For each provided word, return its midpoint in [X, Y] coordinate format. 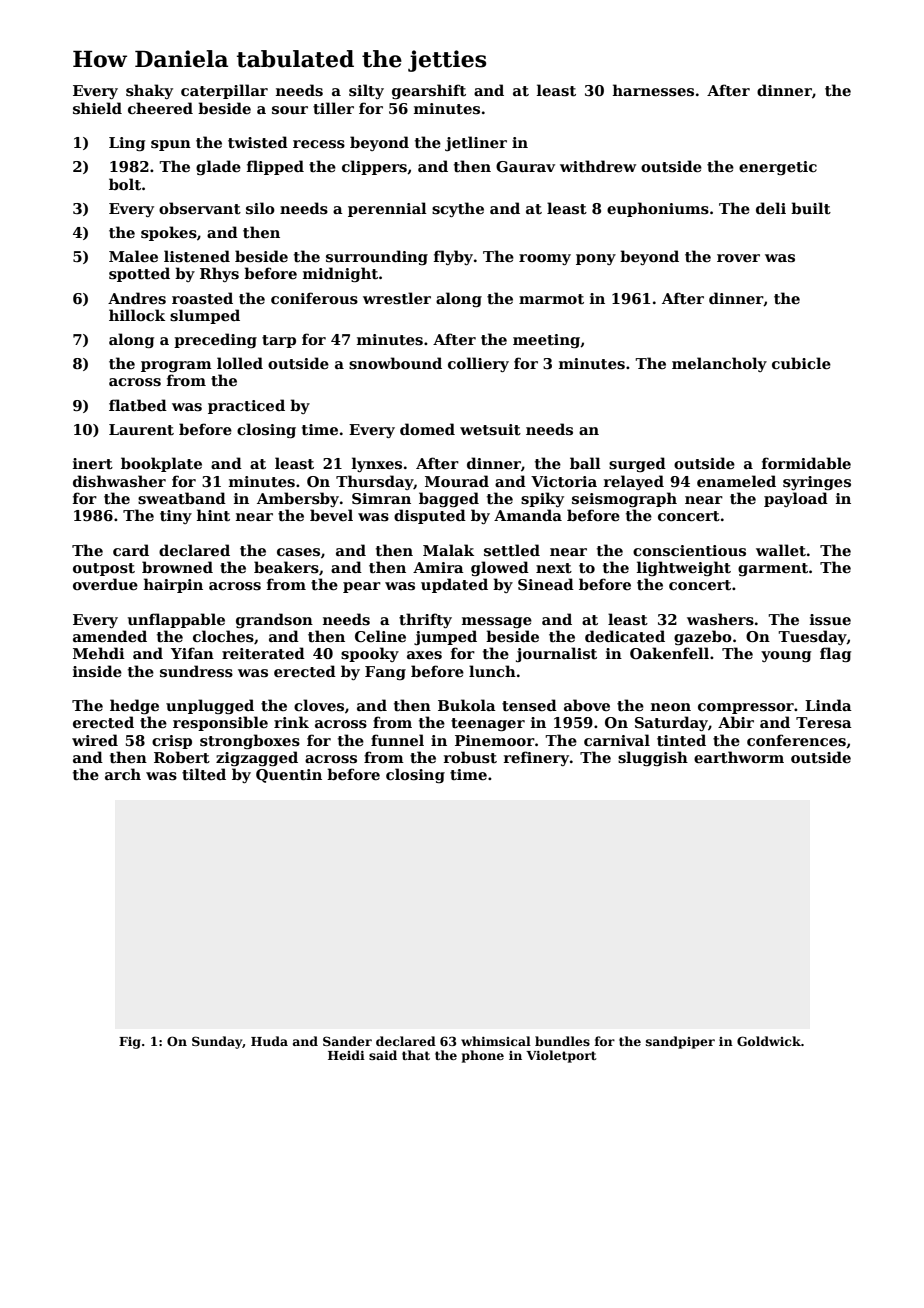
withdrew [598, 166]
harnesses [653, 90]
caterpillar [224, 91]
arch [123, 774]
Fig [130, 1043]
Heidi [346, 1055]
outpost [104, 569]
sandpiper [680, 1042]
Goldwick [769, 1041]
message [497, 622]
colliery [478, 364]
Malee [133, 256]
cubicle [801, 363]
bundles [562, 1041]
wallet [781, 550]
